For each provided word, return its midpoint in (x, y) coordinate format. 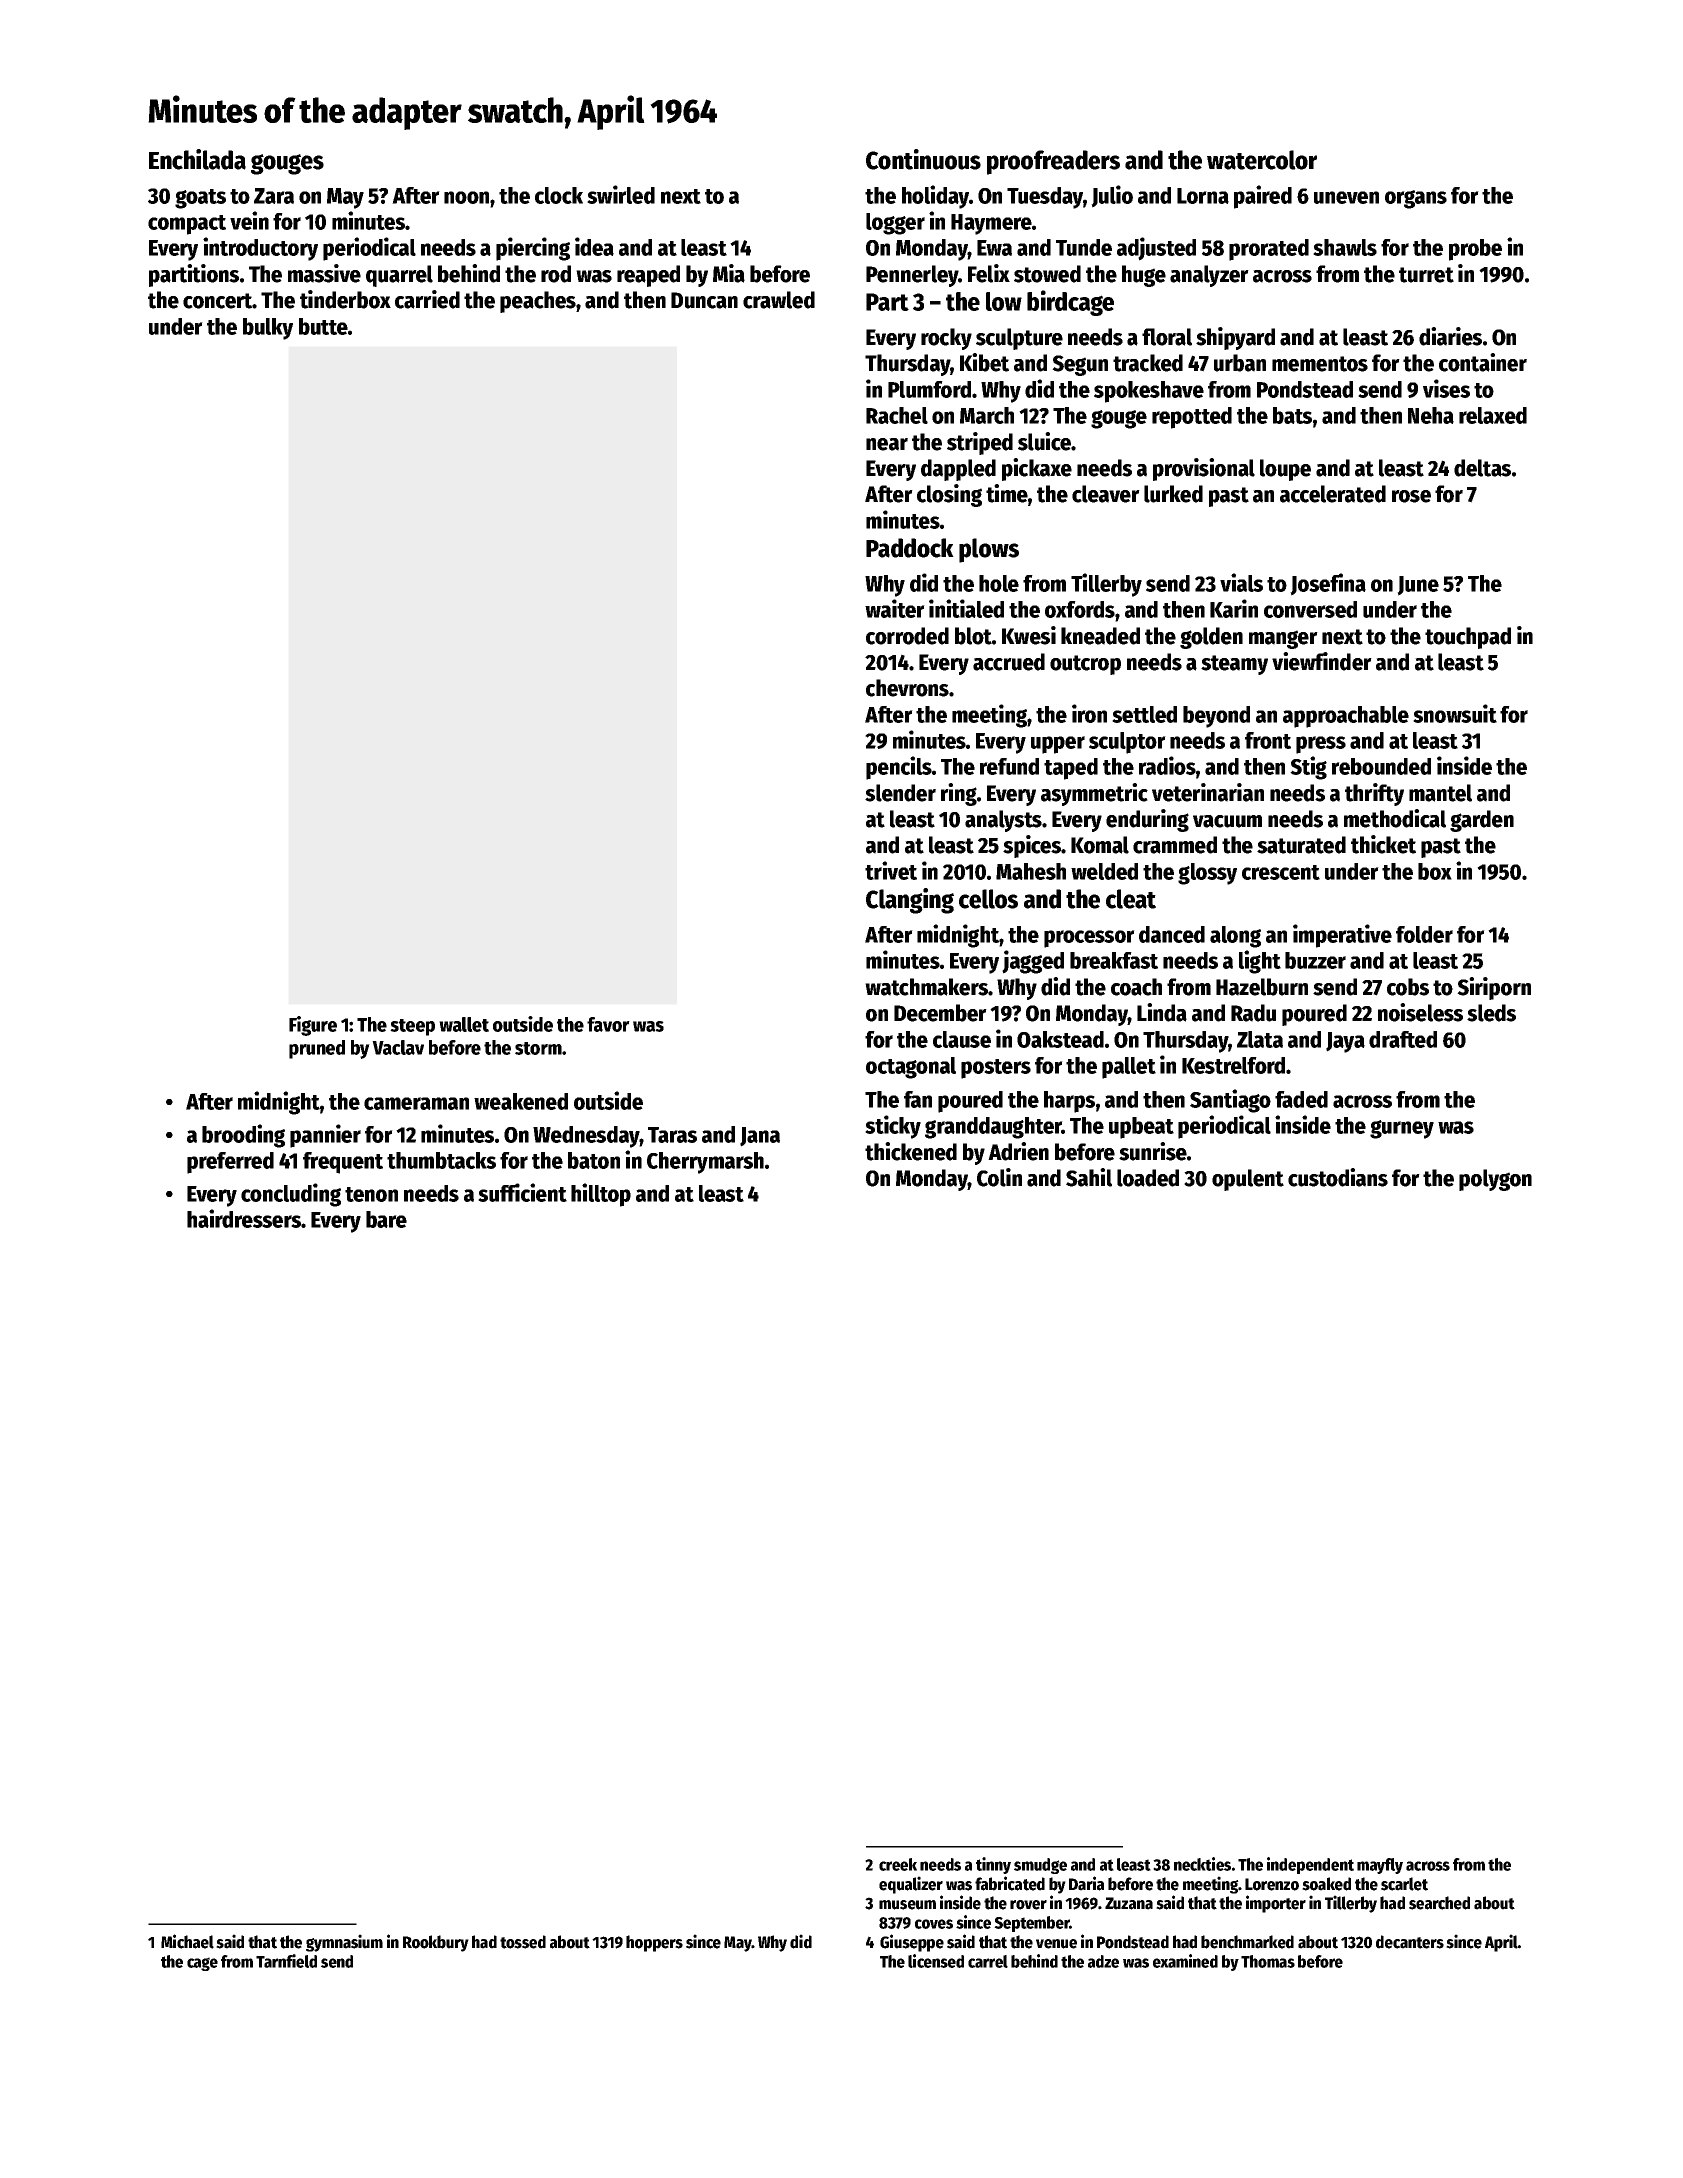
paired (1263, 197)
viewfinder (1322, 661)
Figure (313, 1026)
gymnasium (344, 1943)
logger (895, 224)
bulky (268, 329)
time (1007, 493)
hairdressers (244, 1218)
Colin (999, 1177)
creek (898, 1864)
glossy (1207, 874)
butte (323, 326)
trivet (891, 870)
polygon (1495, 1180)
